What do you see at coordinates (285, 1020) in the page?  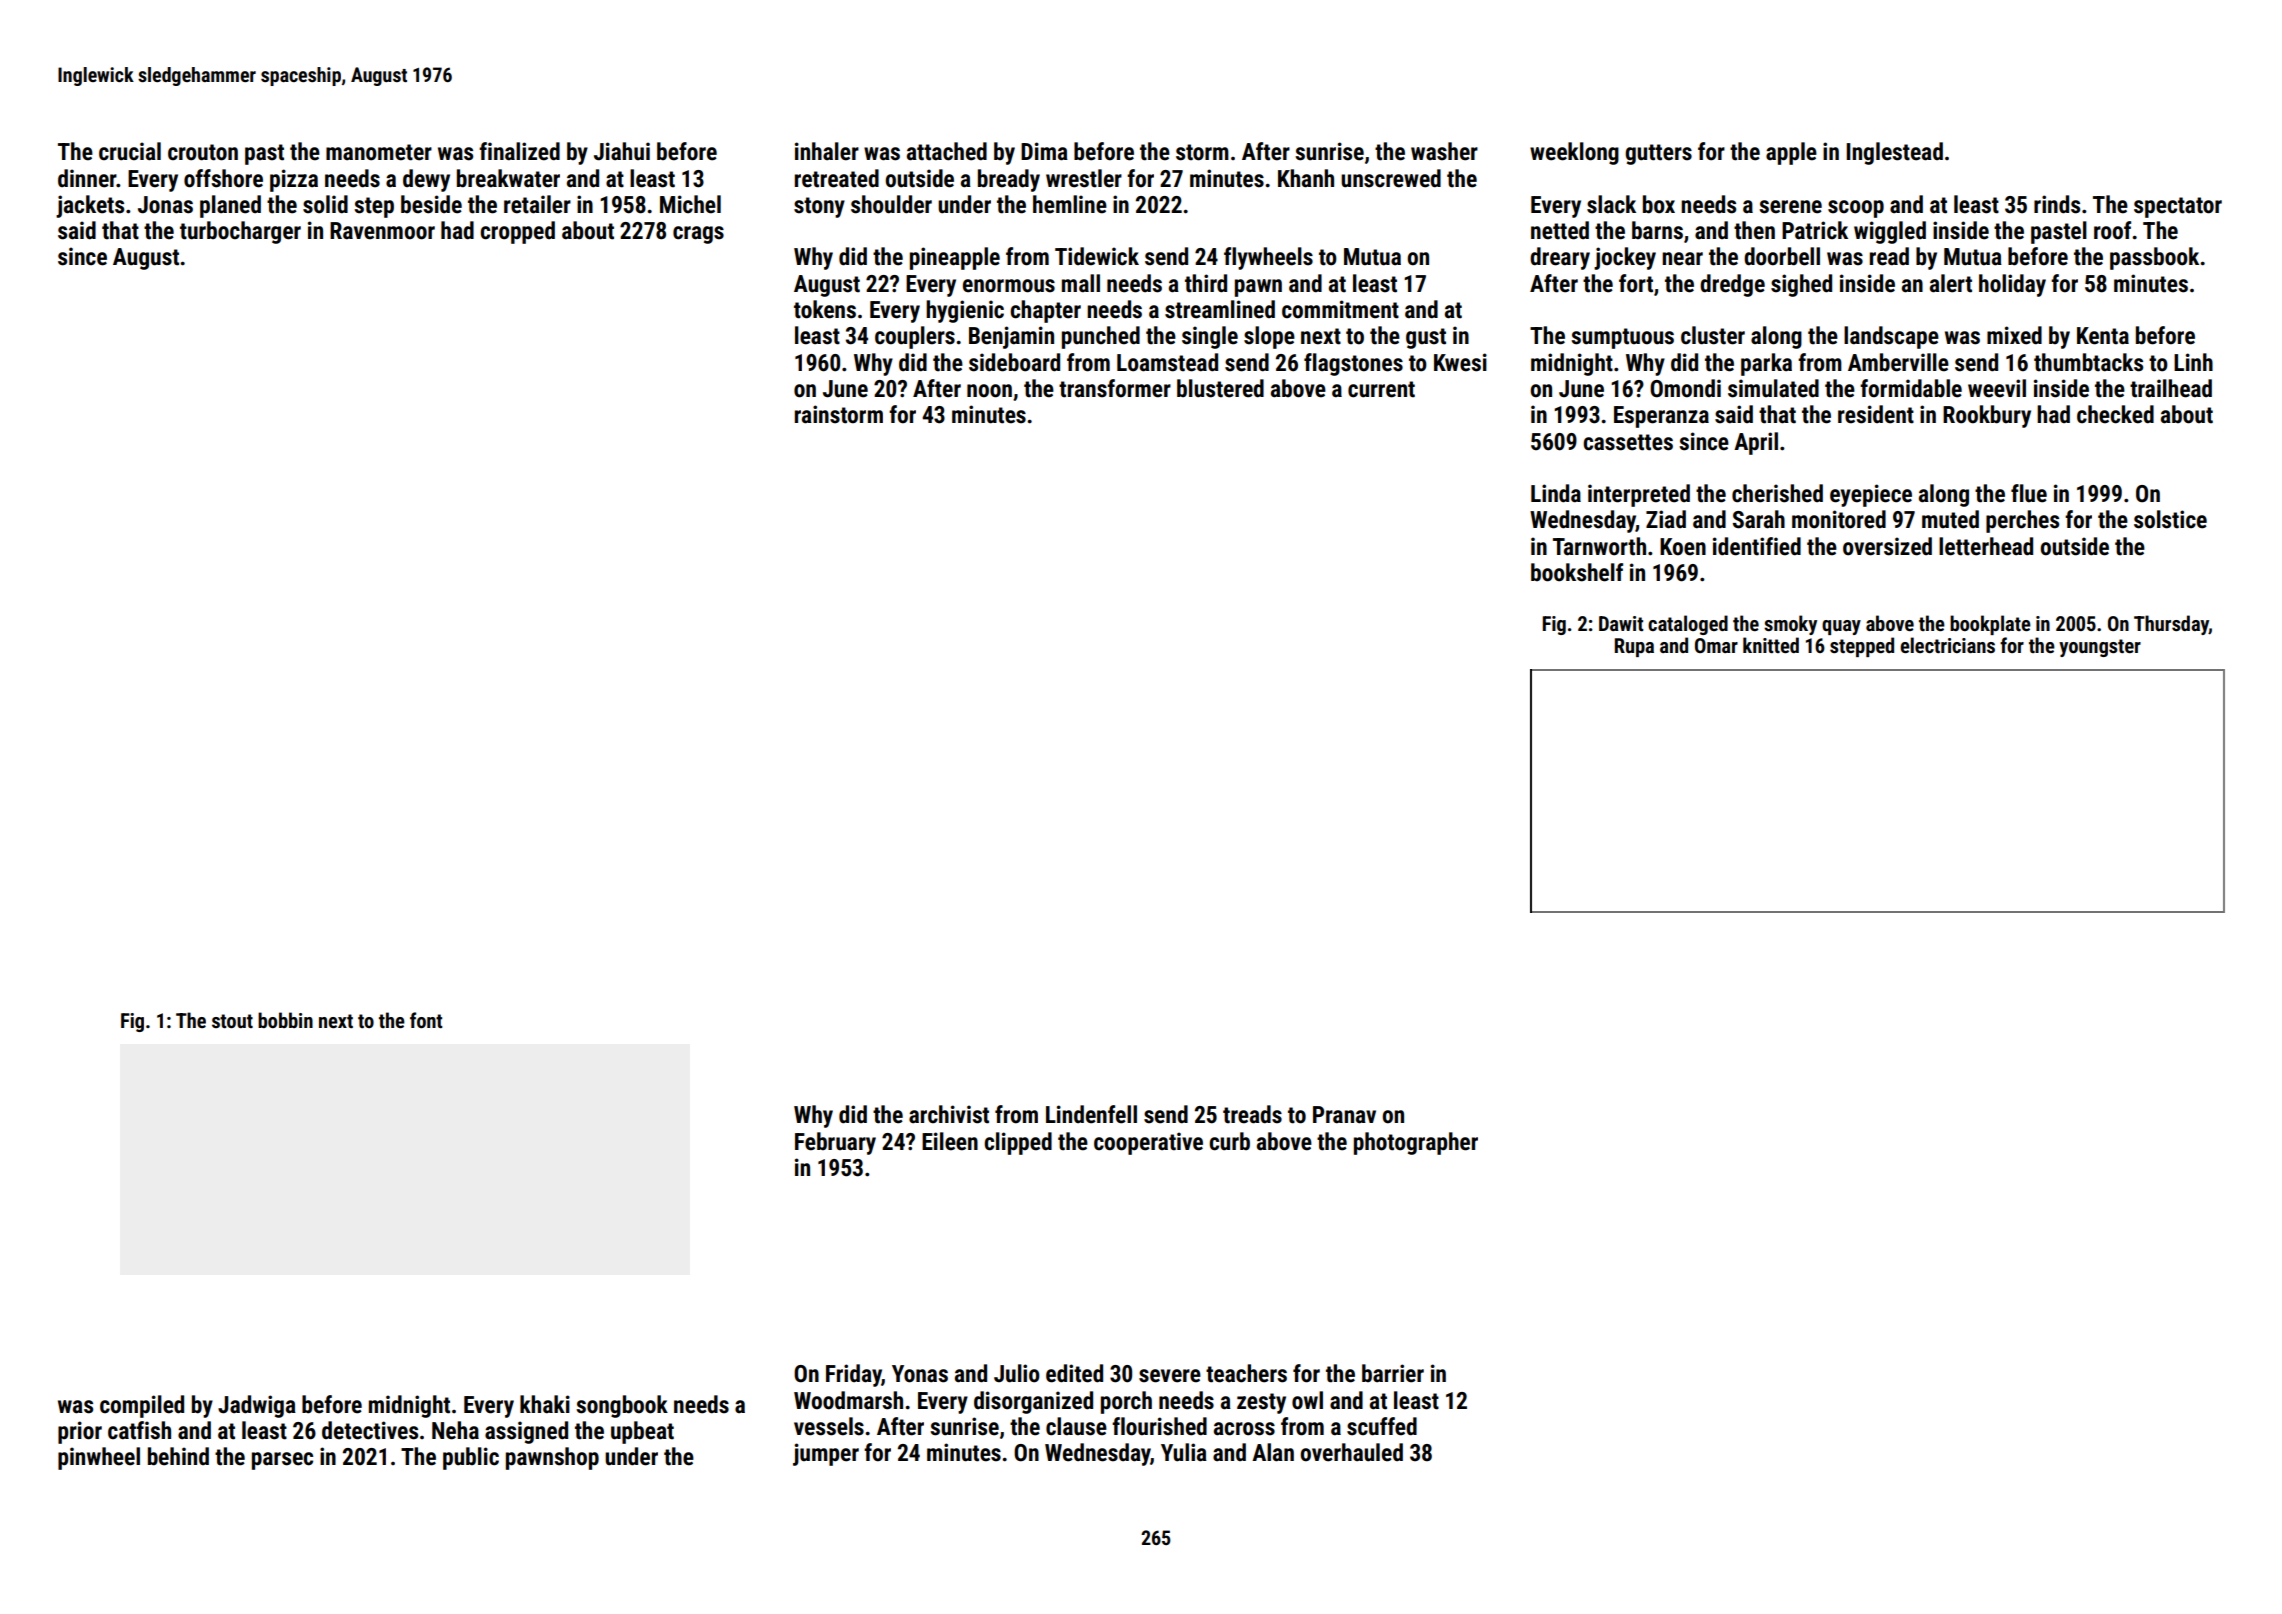 I see `bobbin` at bounding box center [285, 1020].
